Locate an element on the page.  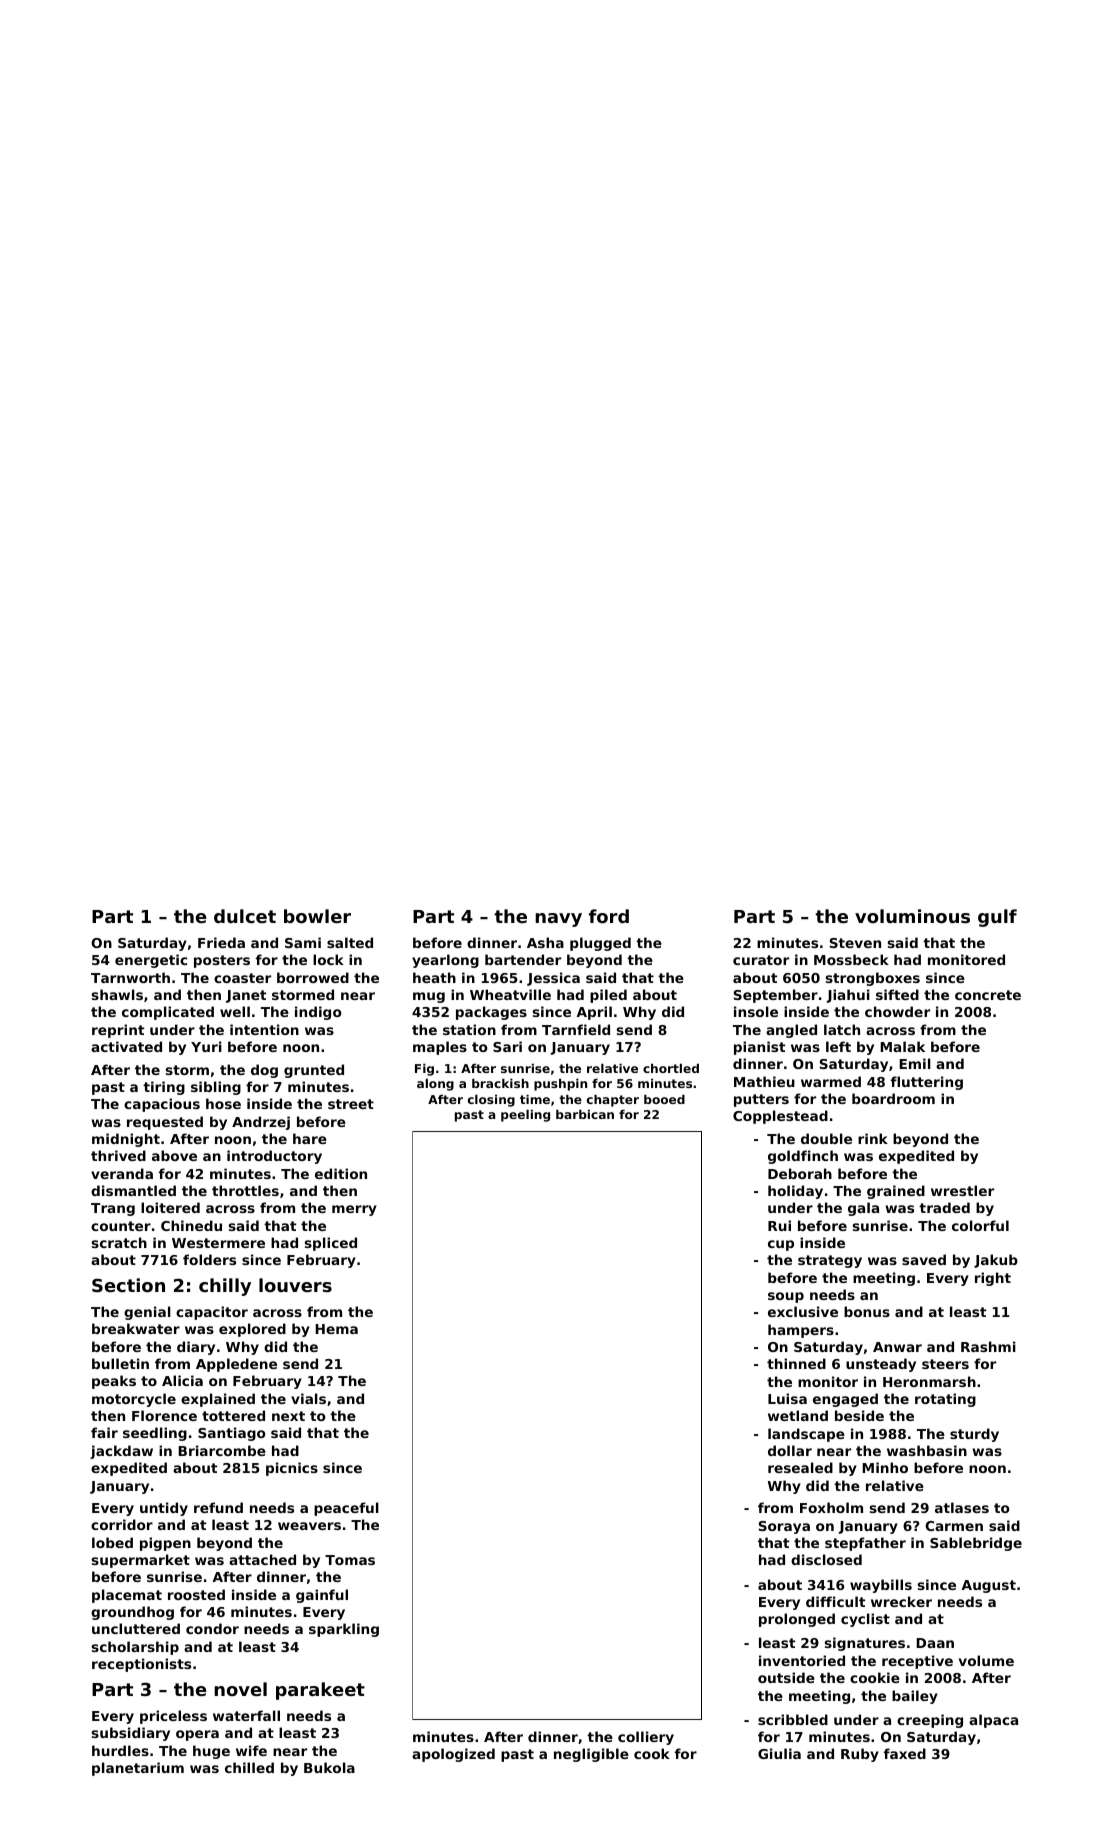
stepfather is located at coordinates (865, 1544).
